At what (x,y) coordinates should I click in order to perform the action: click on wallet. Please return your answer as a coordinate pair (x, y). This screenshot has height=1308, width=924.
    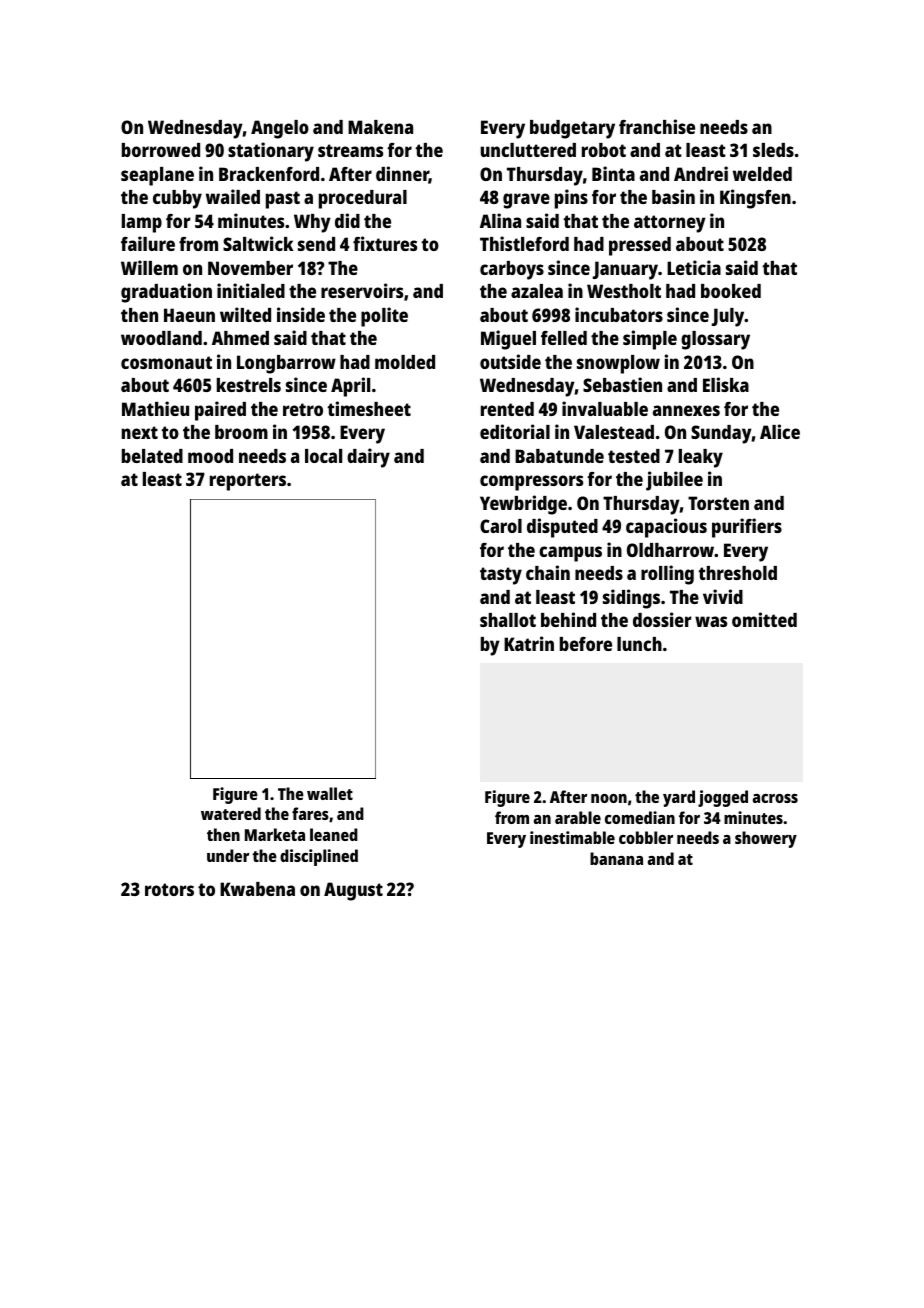
    Looking at the image, I should click on (330, 793).
